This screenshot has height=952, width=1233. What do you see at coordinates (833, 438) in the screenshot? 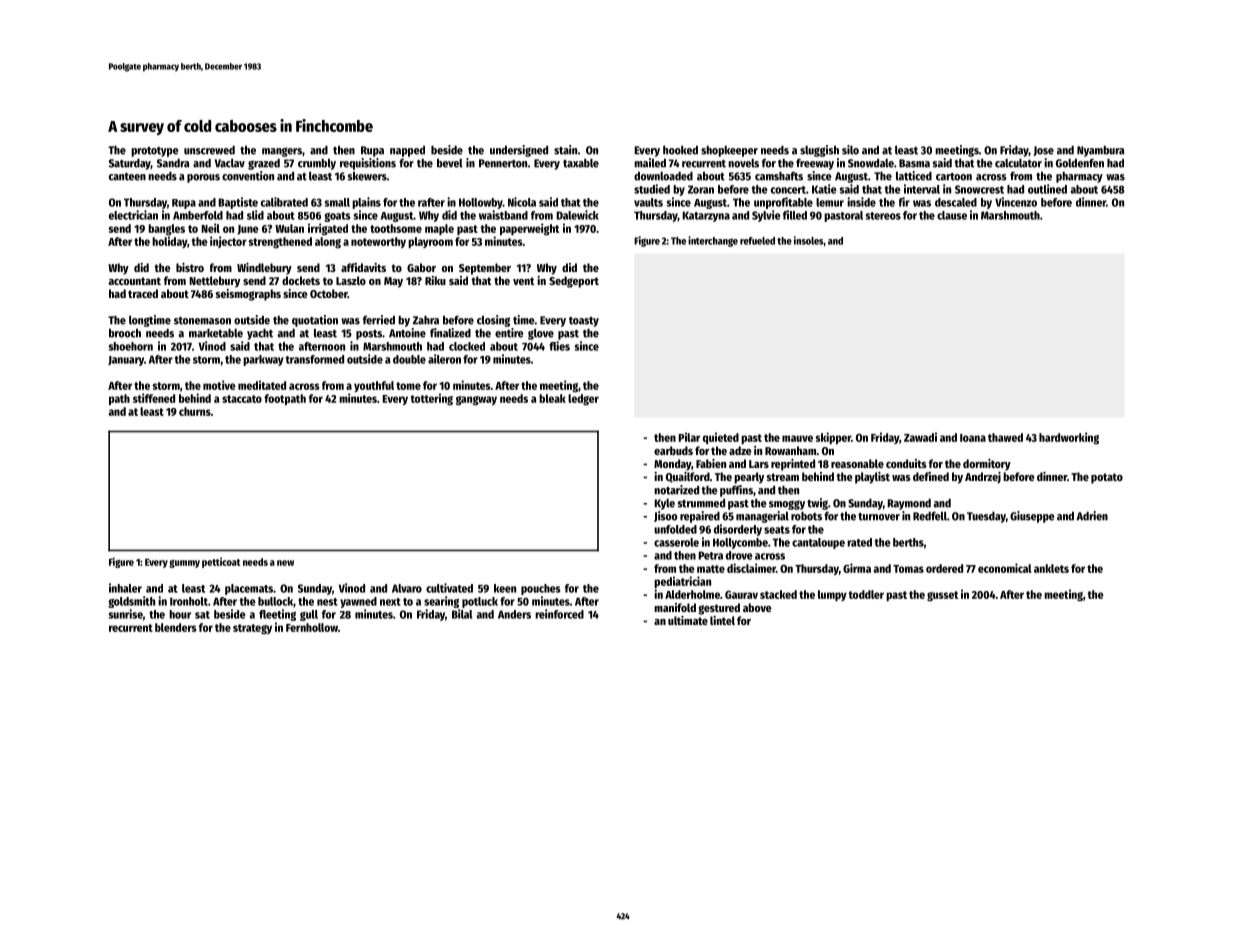
I see `skipper` at bounding box center [833, 438].
